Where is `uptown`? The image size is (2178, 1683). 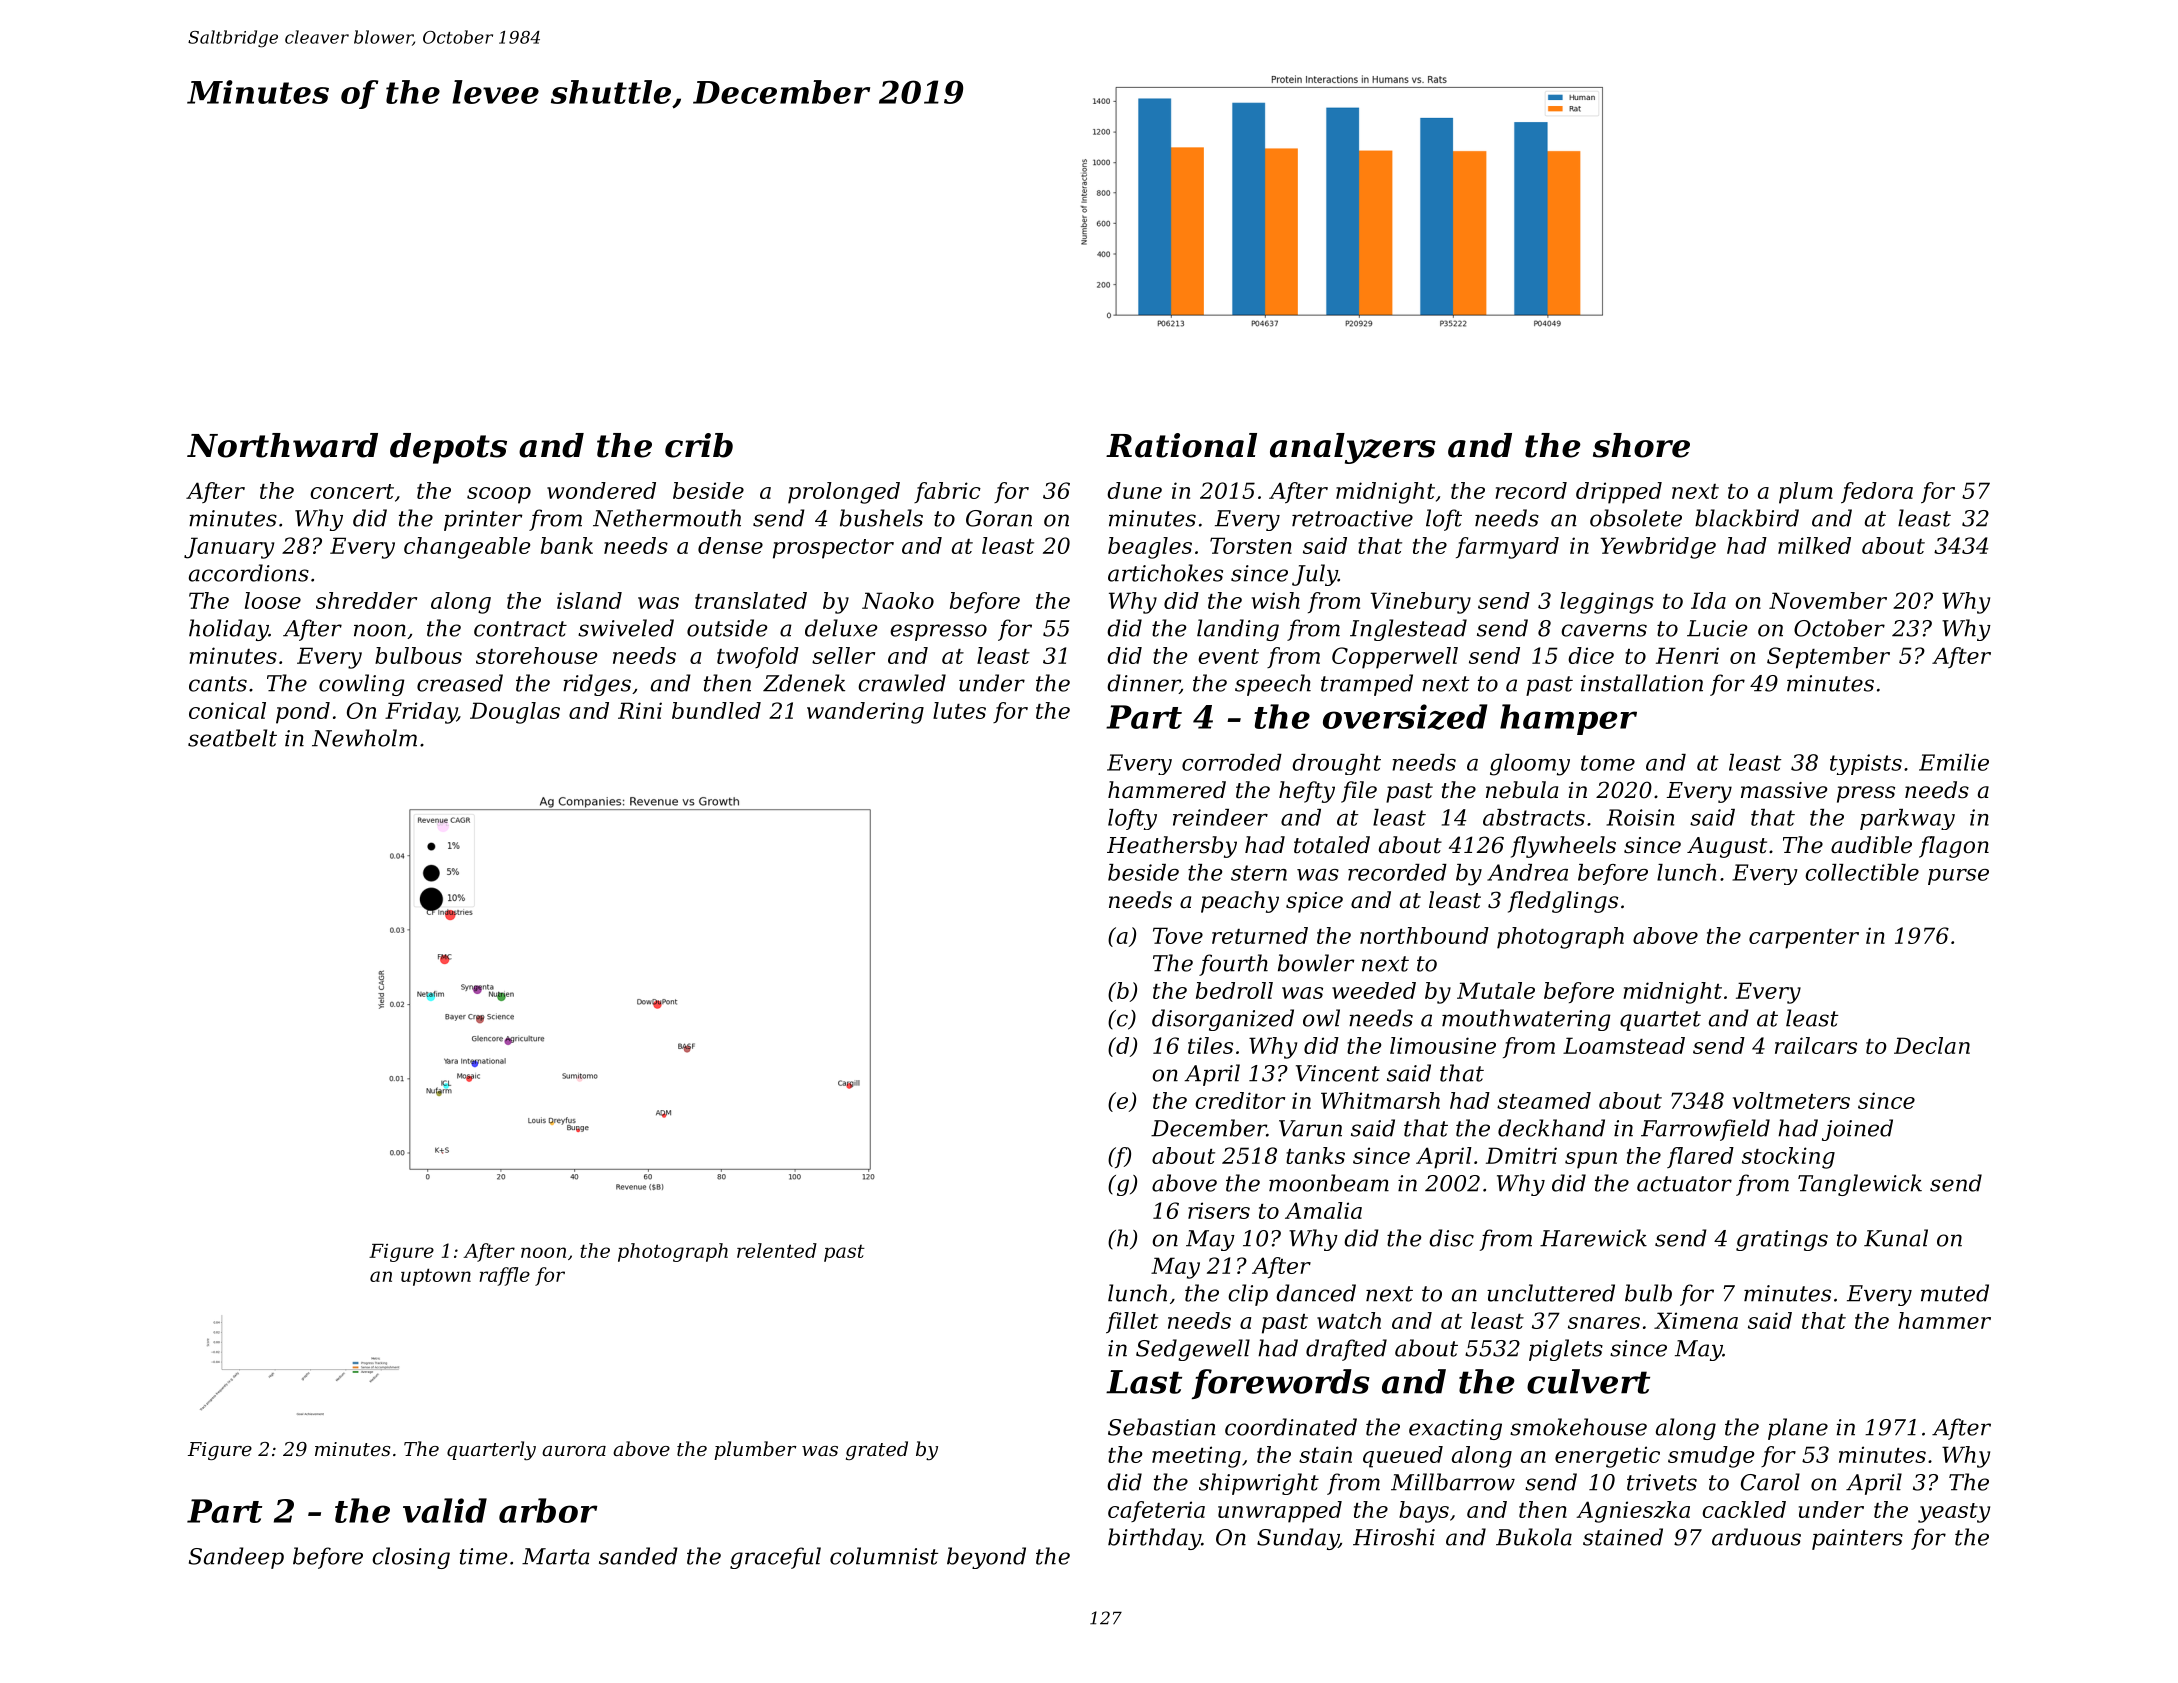
uptown is located at coordinates (436, 1277).
